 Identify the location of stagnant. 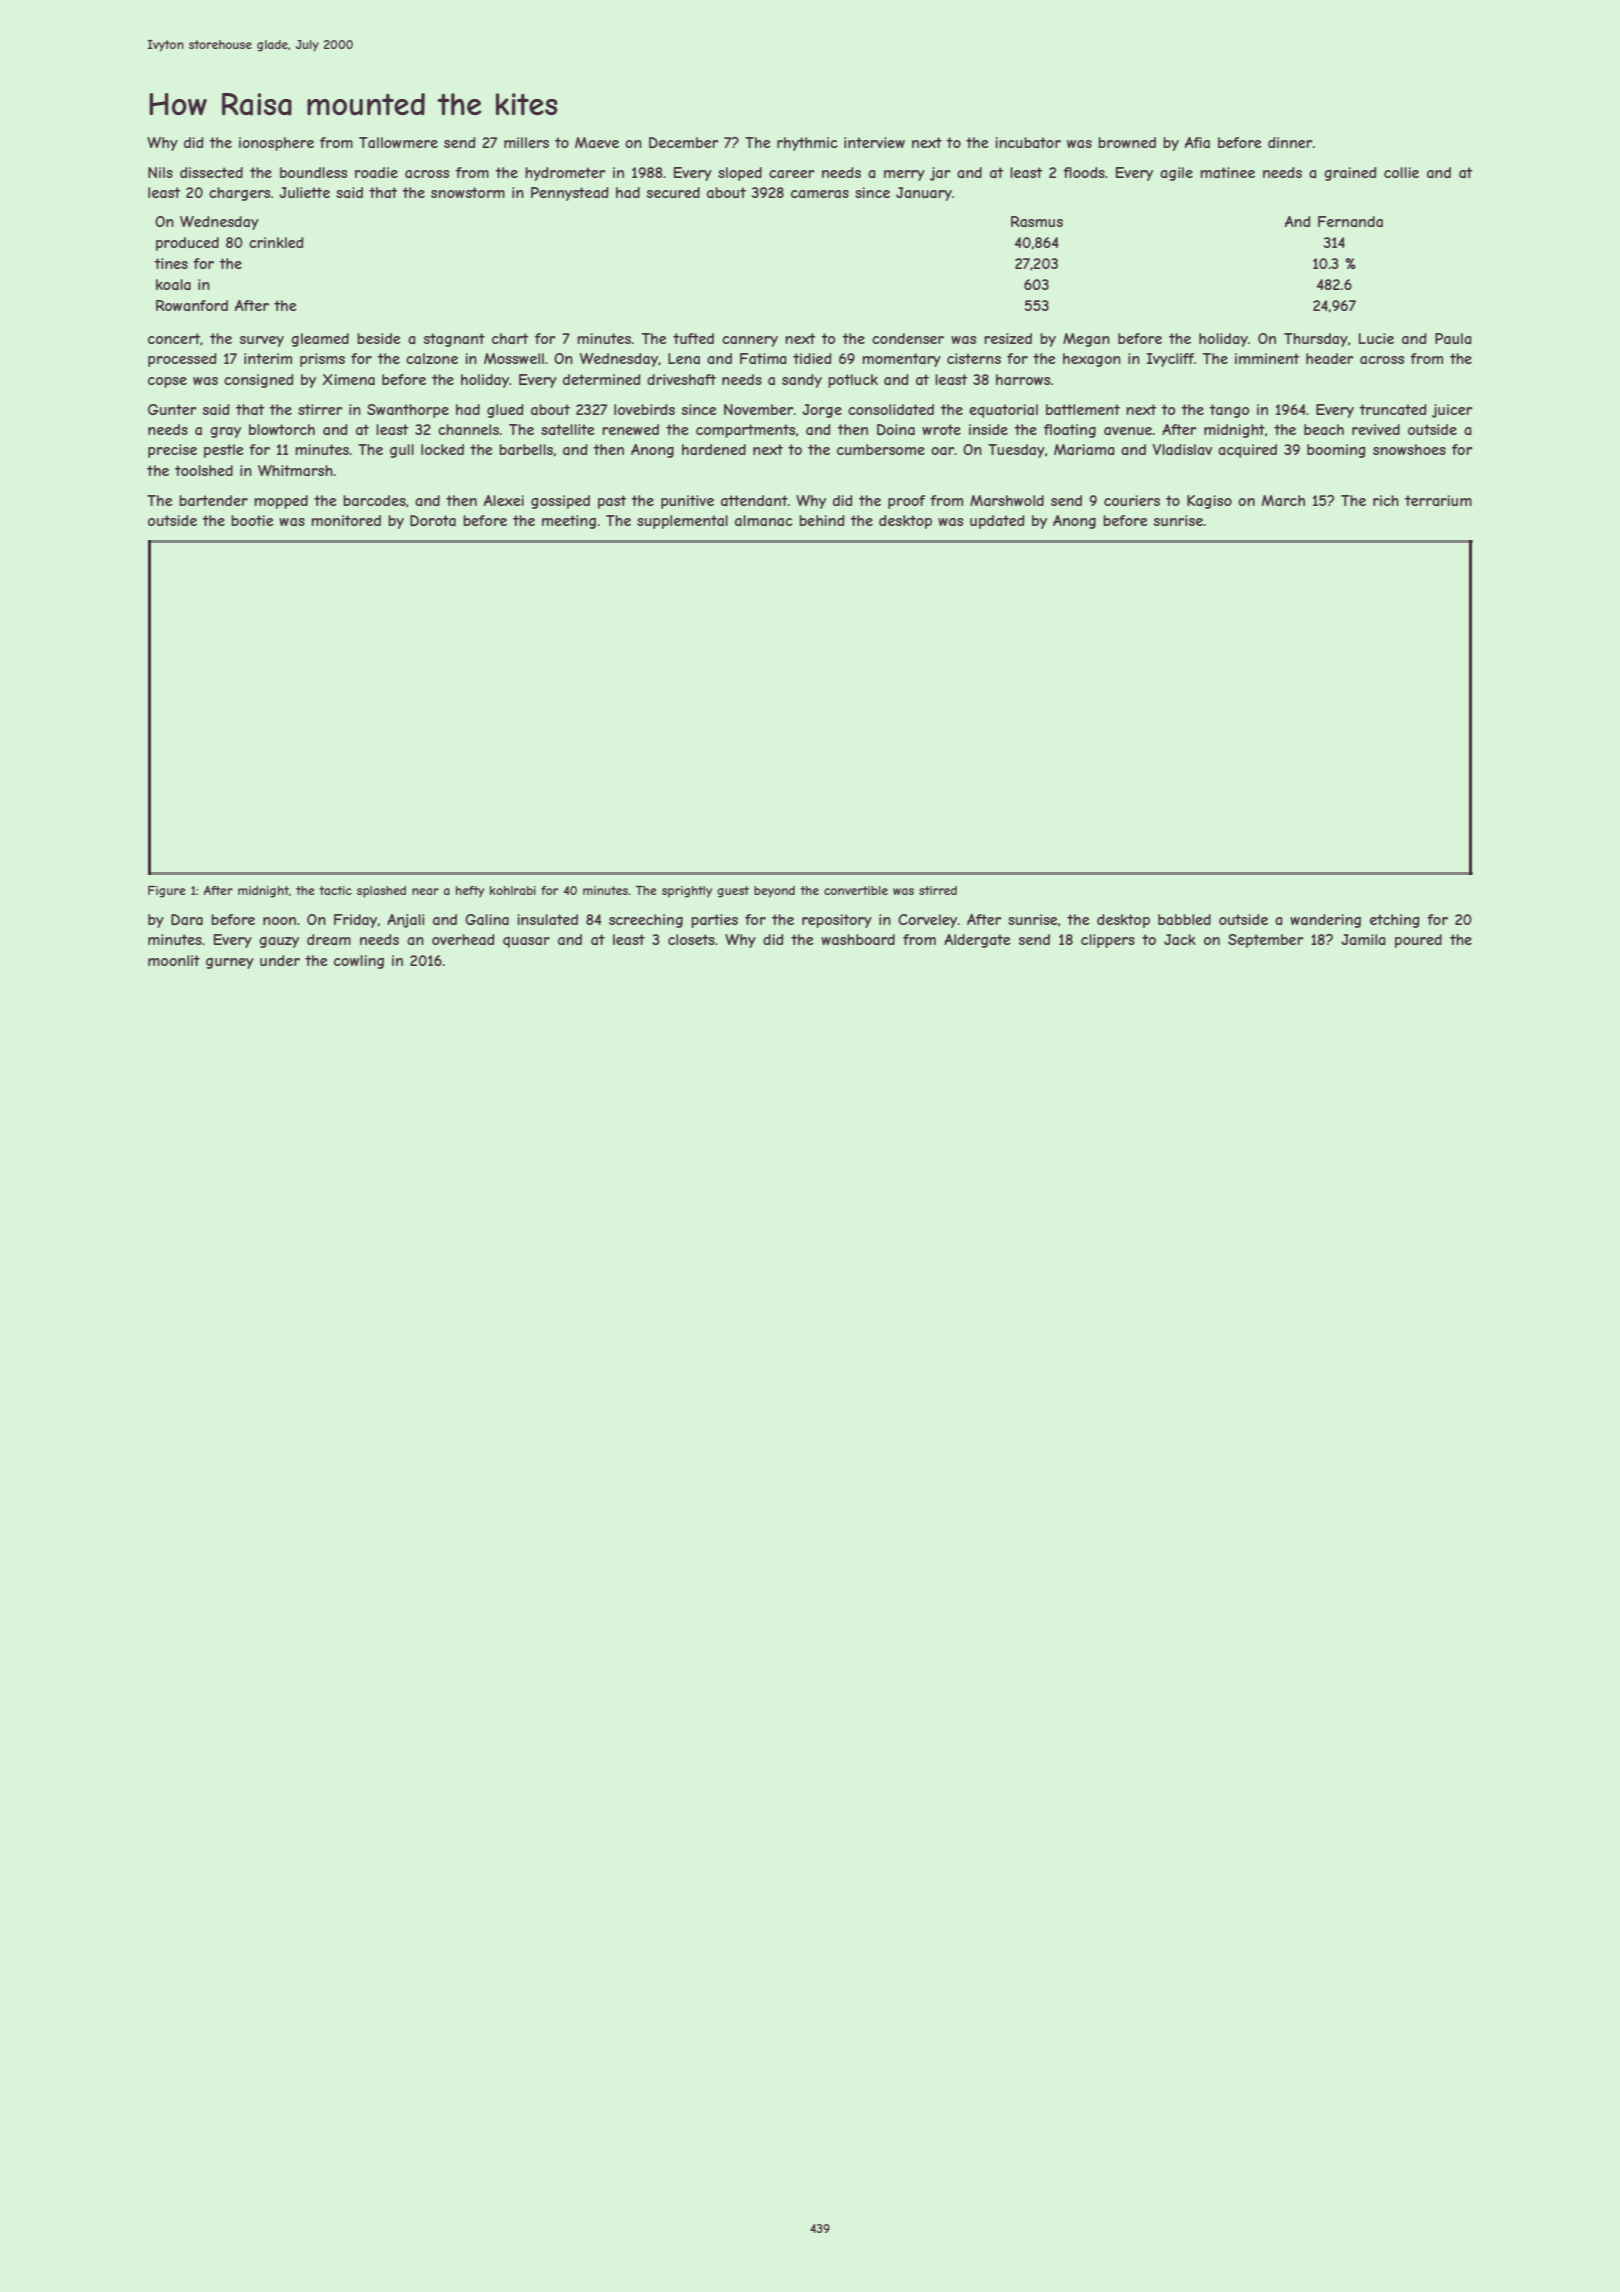
(454, 340).
